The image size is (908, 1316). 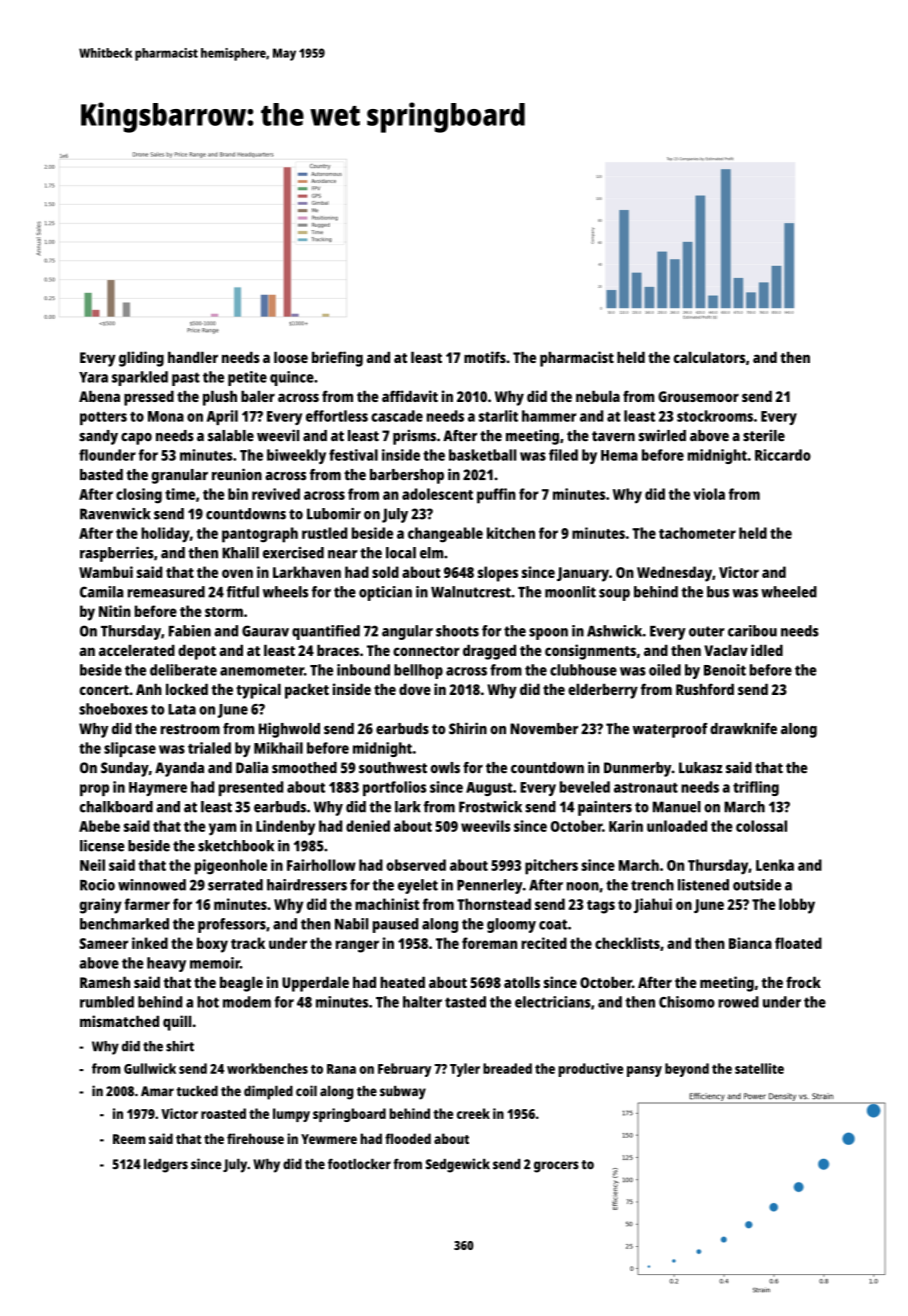 I want to click on motifs, so click(x=485, y=357).
